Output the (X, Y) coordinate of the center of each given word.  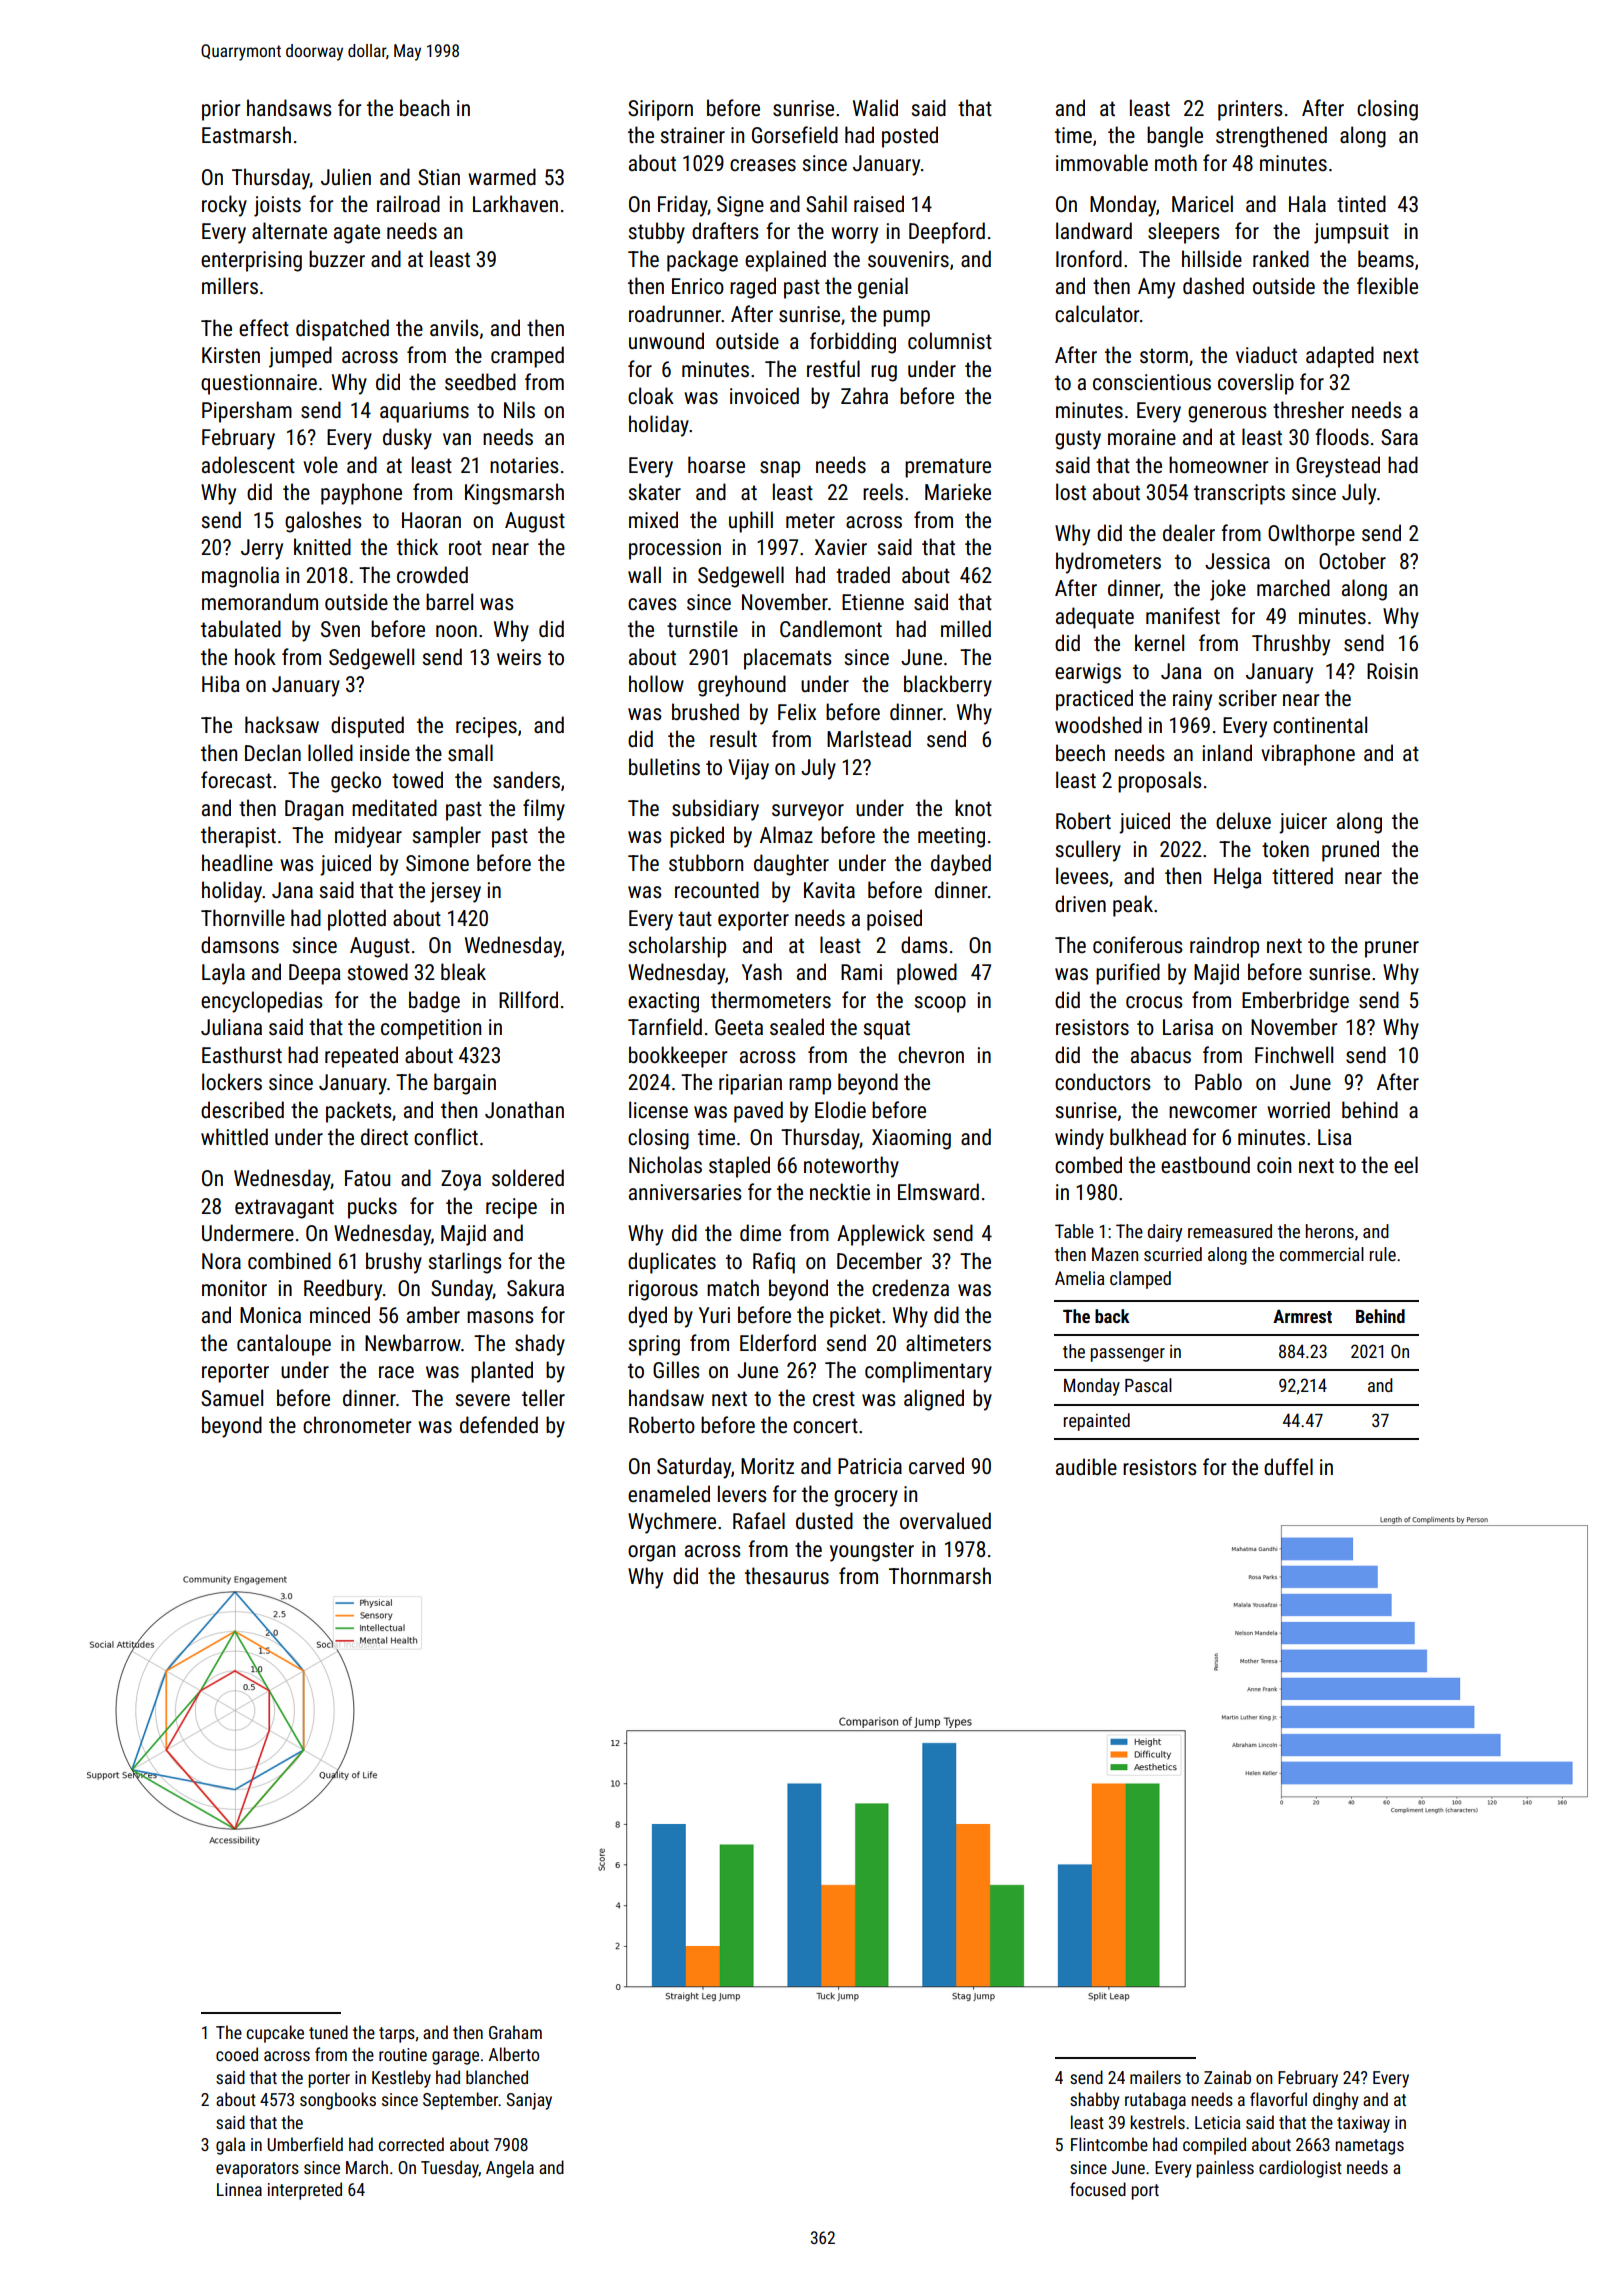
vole (320, 465)
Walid (875, 107)
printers (1250, 110)
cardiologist (1300, 2169)
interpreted (305, 2191)
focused (1098, 2189)
